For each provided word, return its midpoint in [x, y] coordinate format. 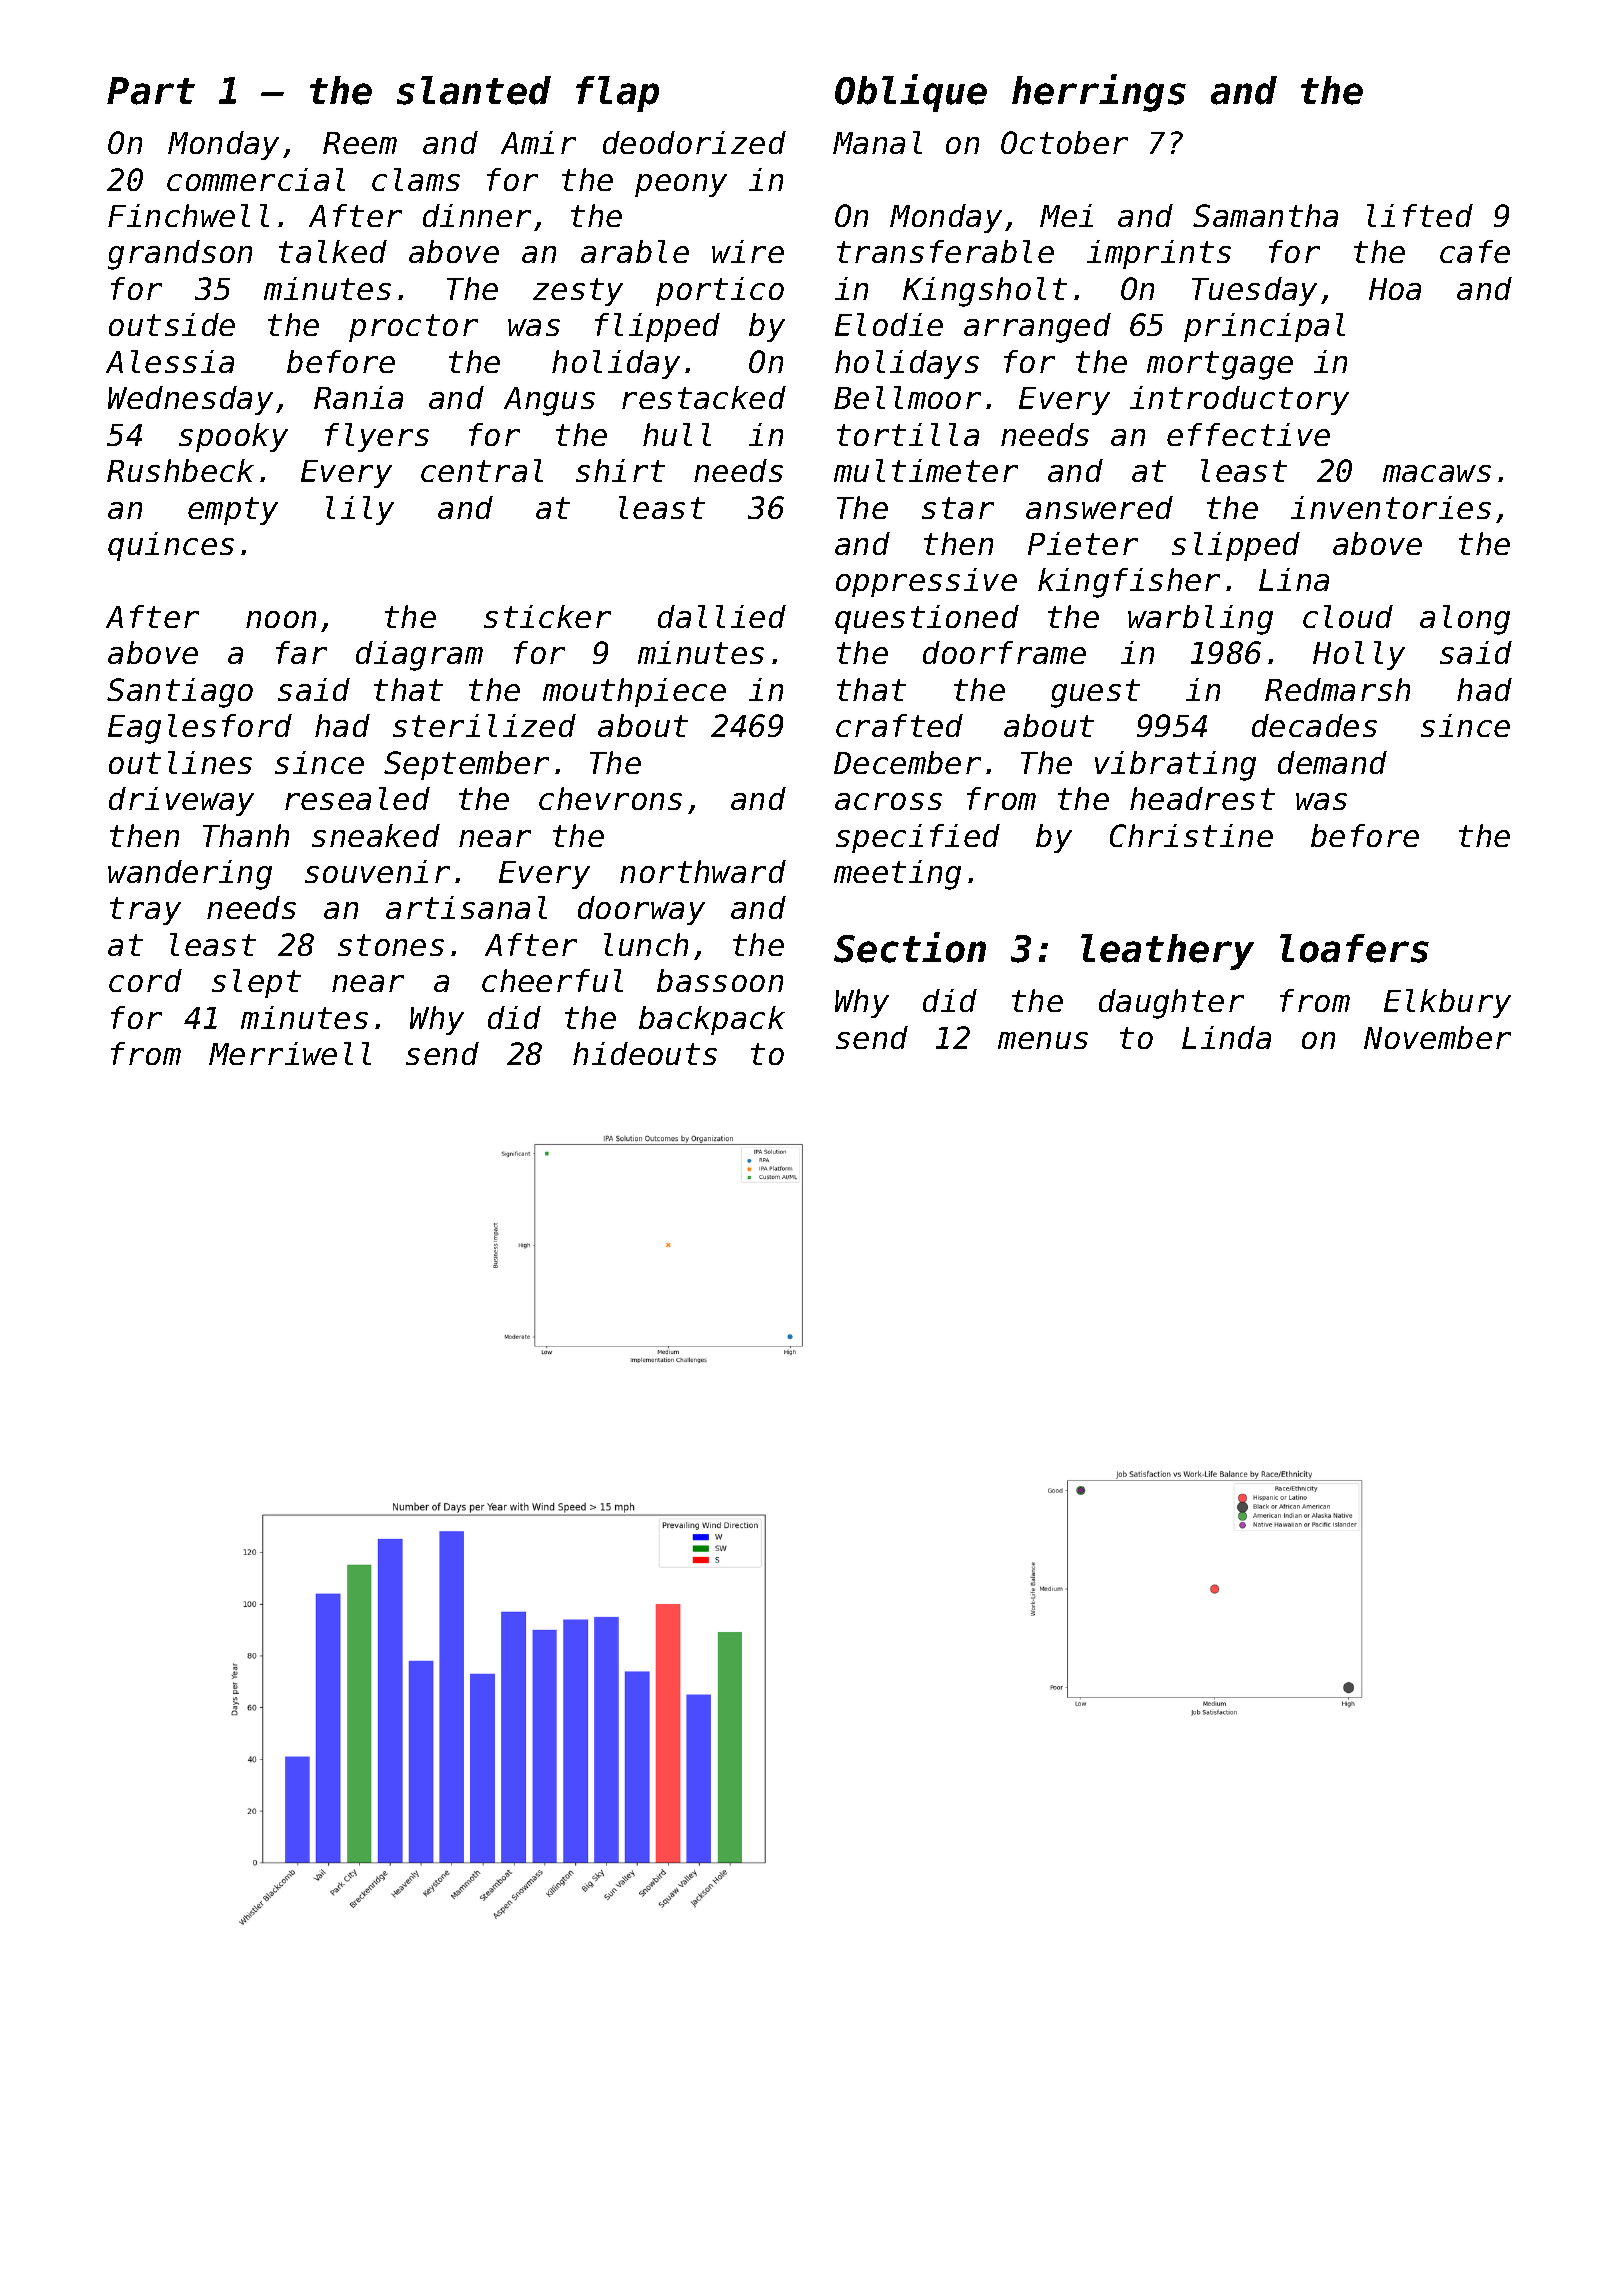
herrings [1099, 93]
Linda [1226, 1037]
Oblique [911, 93]
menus [1043, 1040]
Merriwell [290, 1053]
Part [151, 91]
